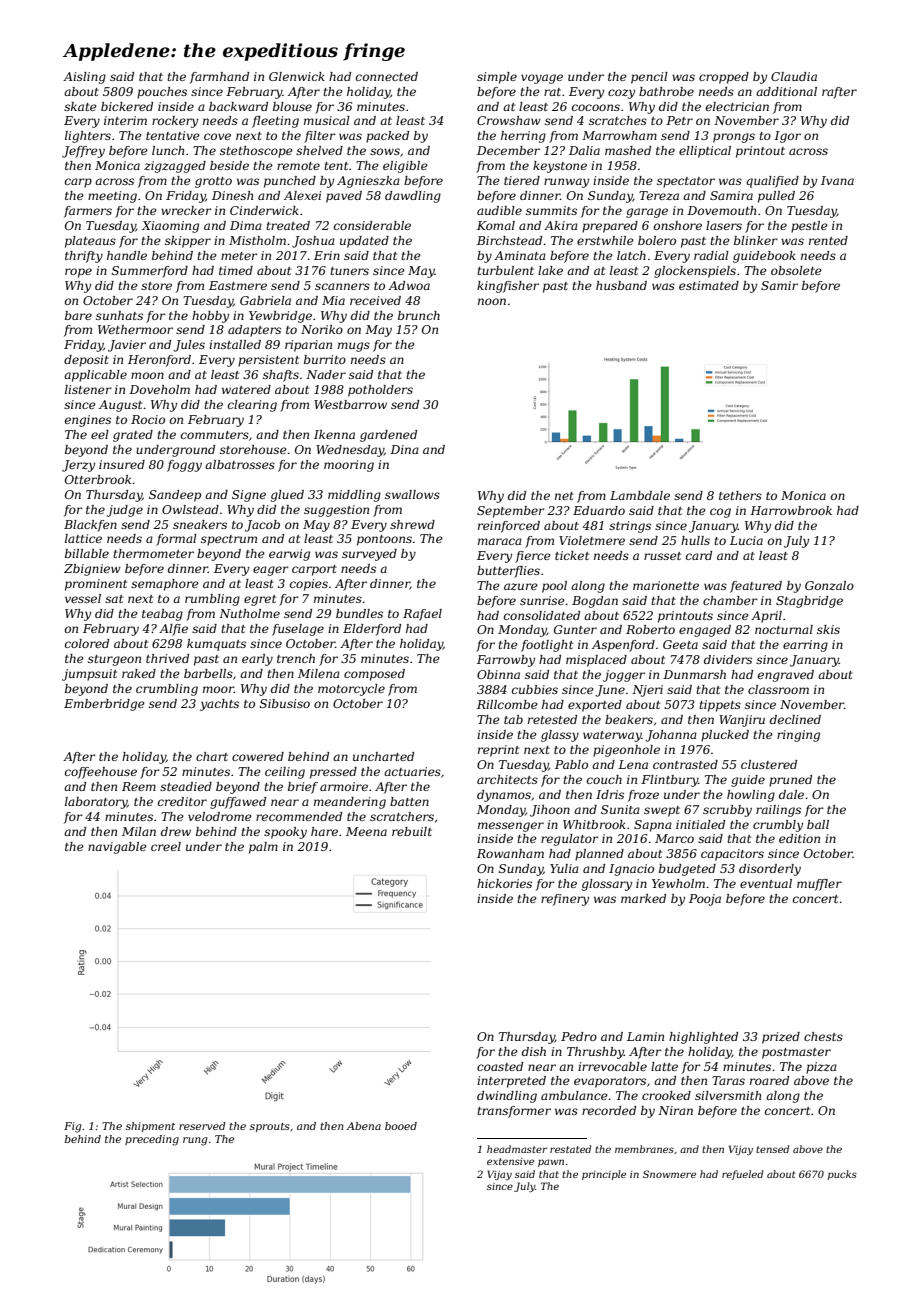 Image resolution: width=924 pixels, height=1308 pixels. What do you see at coordinates (781, 1038) in the screenshot?
I see `prized` at bounding box center [781, 1038].
